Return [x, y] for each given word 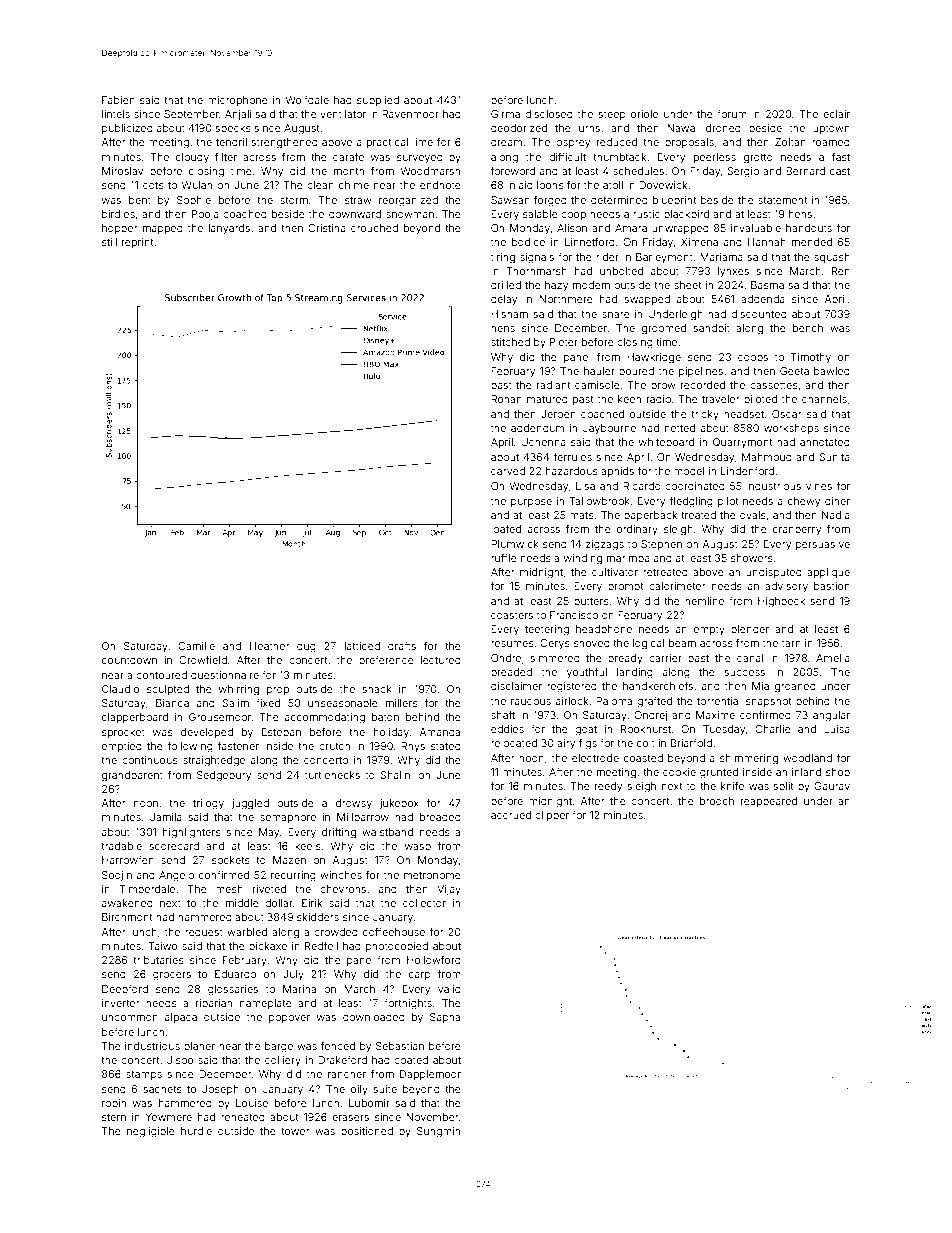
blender [750, 629]
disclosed [549, 114]
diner [837, 501]
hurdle [196, 1131]
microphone [238, 101]
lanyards [229, 229]
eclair [836, 114]
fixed [268, 703]
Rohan [506, 399]
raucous [531, 702]
